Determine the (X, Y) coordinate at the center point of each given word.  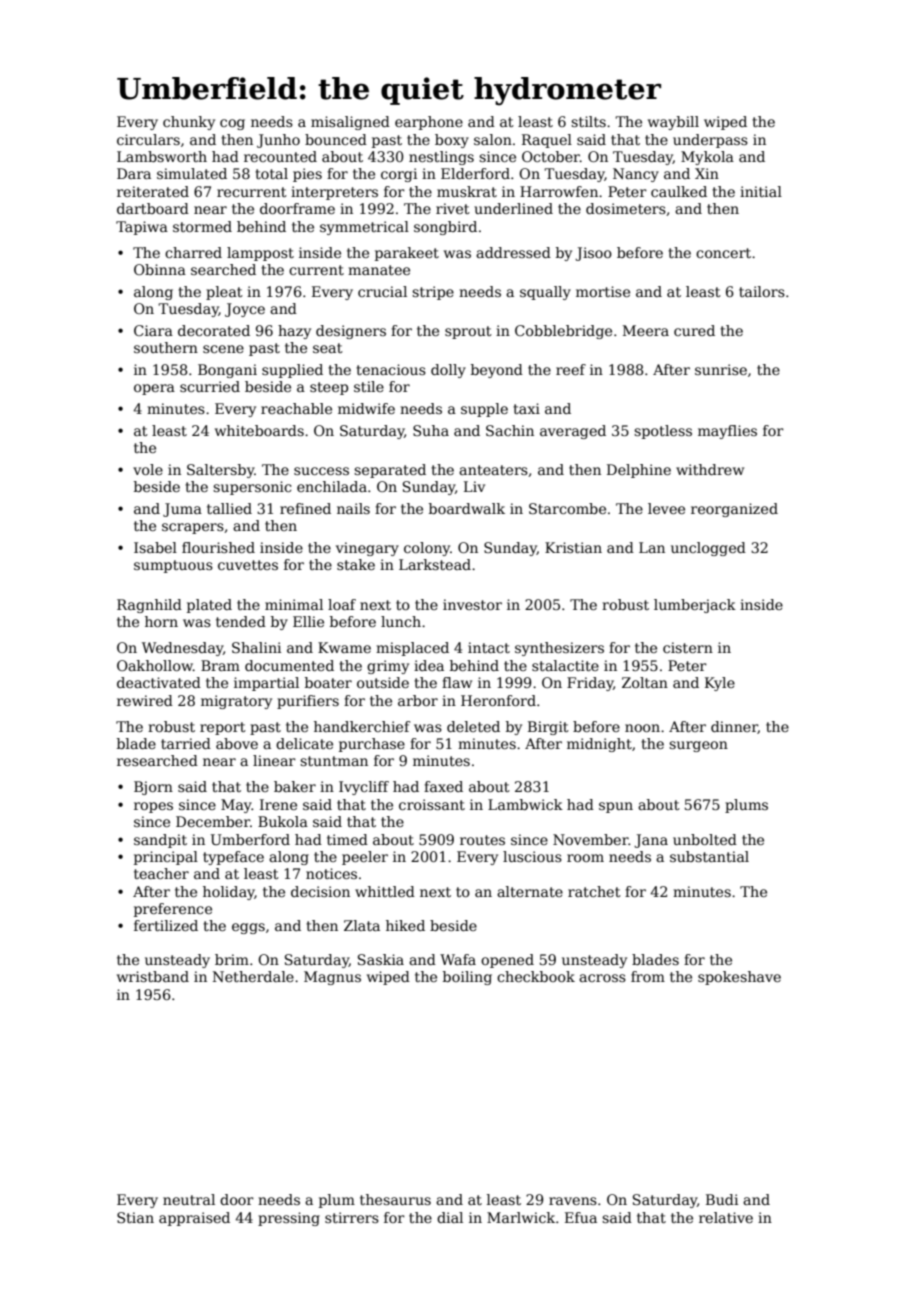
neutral (189, 1199)
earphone (429, 123)
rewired (145, 700)
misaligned (350, 123)
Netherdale (253, 976)
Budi (722, 1199)
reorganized (734, 510)
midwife (366, 408)
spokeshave (739, 978)
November (591, 839)
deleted (473, 726)
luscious (532, 856)
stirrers (352, 1217)
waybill (673, 123)
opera (154, 389)
